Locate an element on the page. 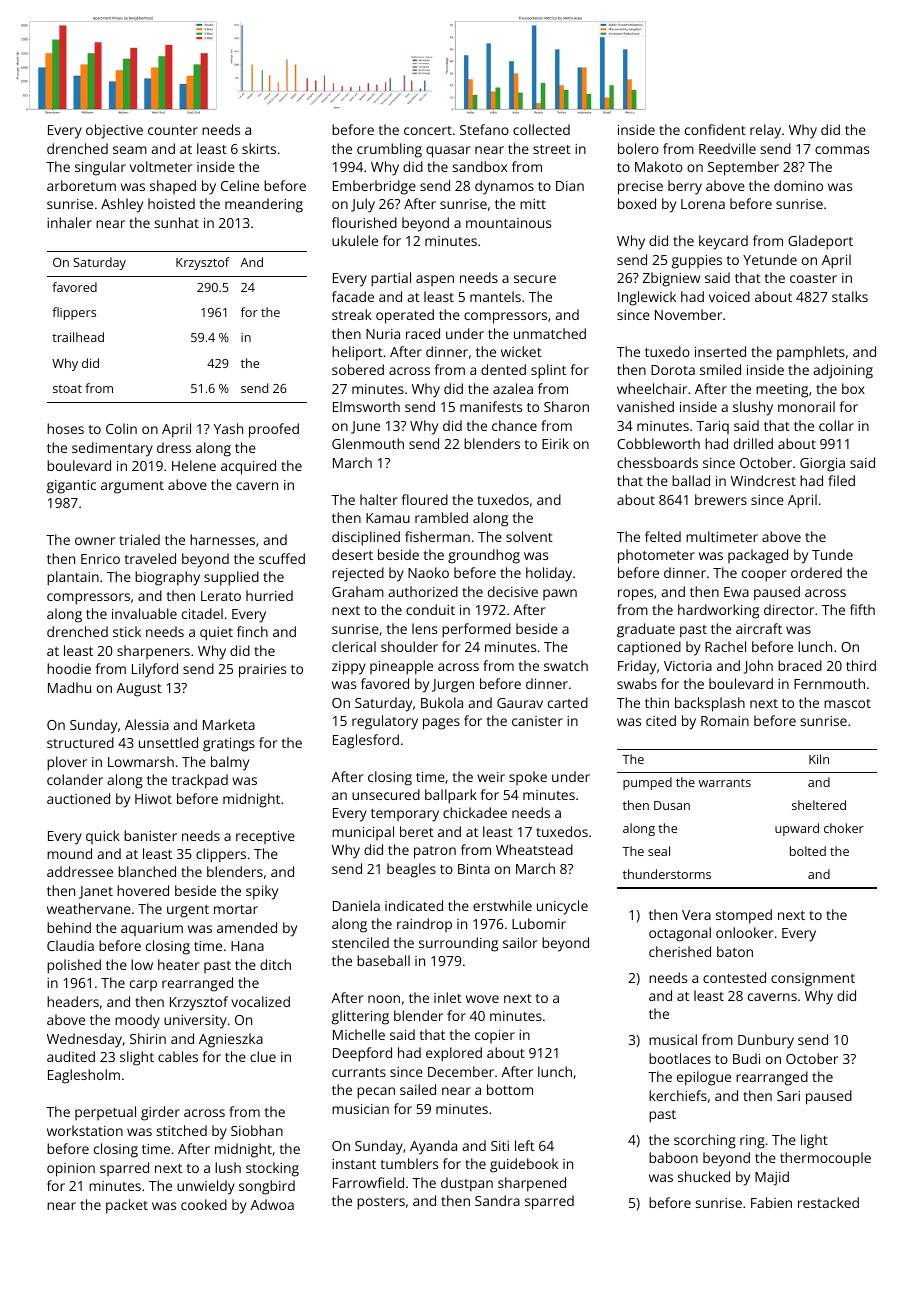  quiet is located at coordinates (216, 634).
